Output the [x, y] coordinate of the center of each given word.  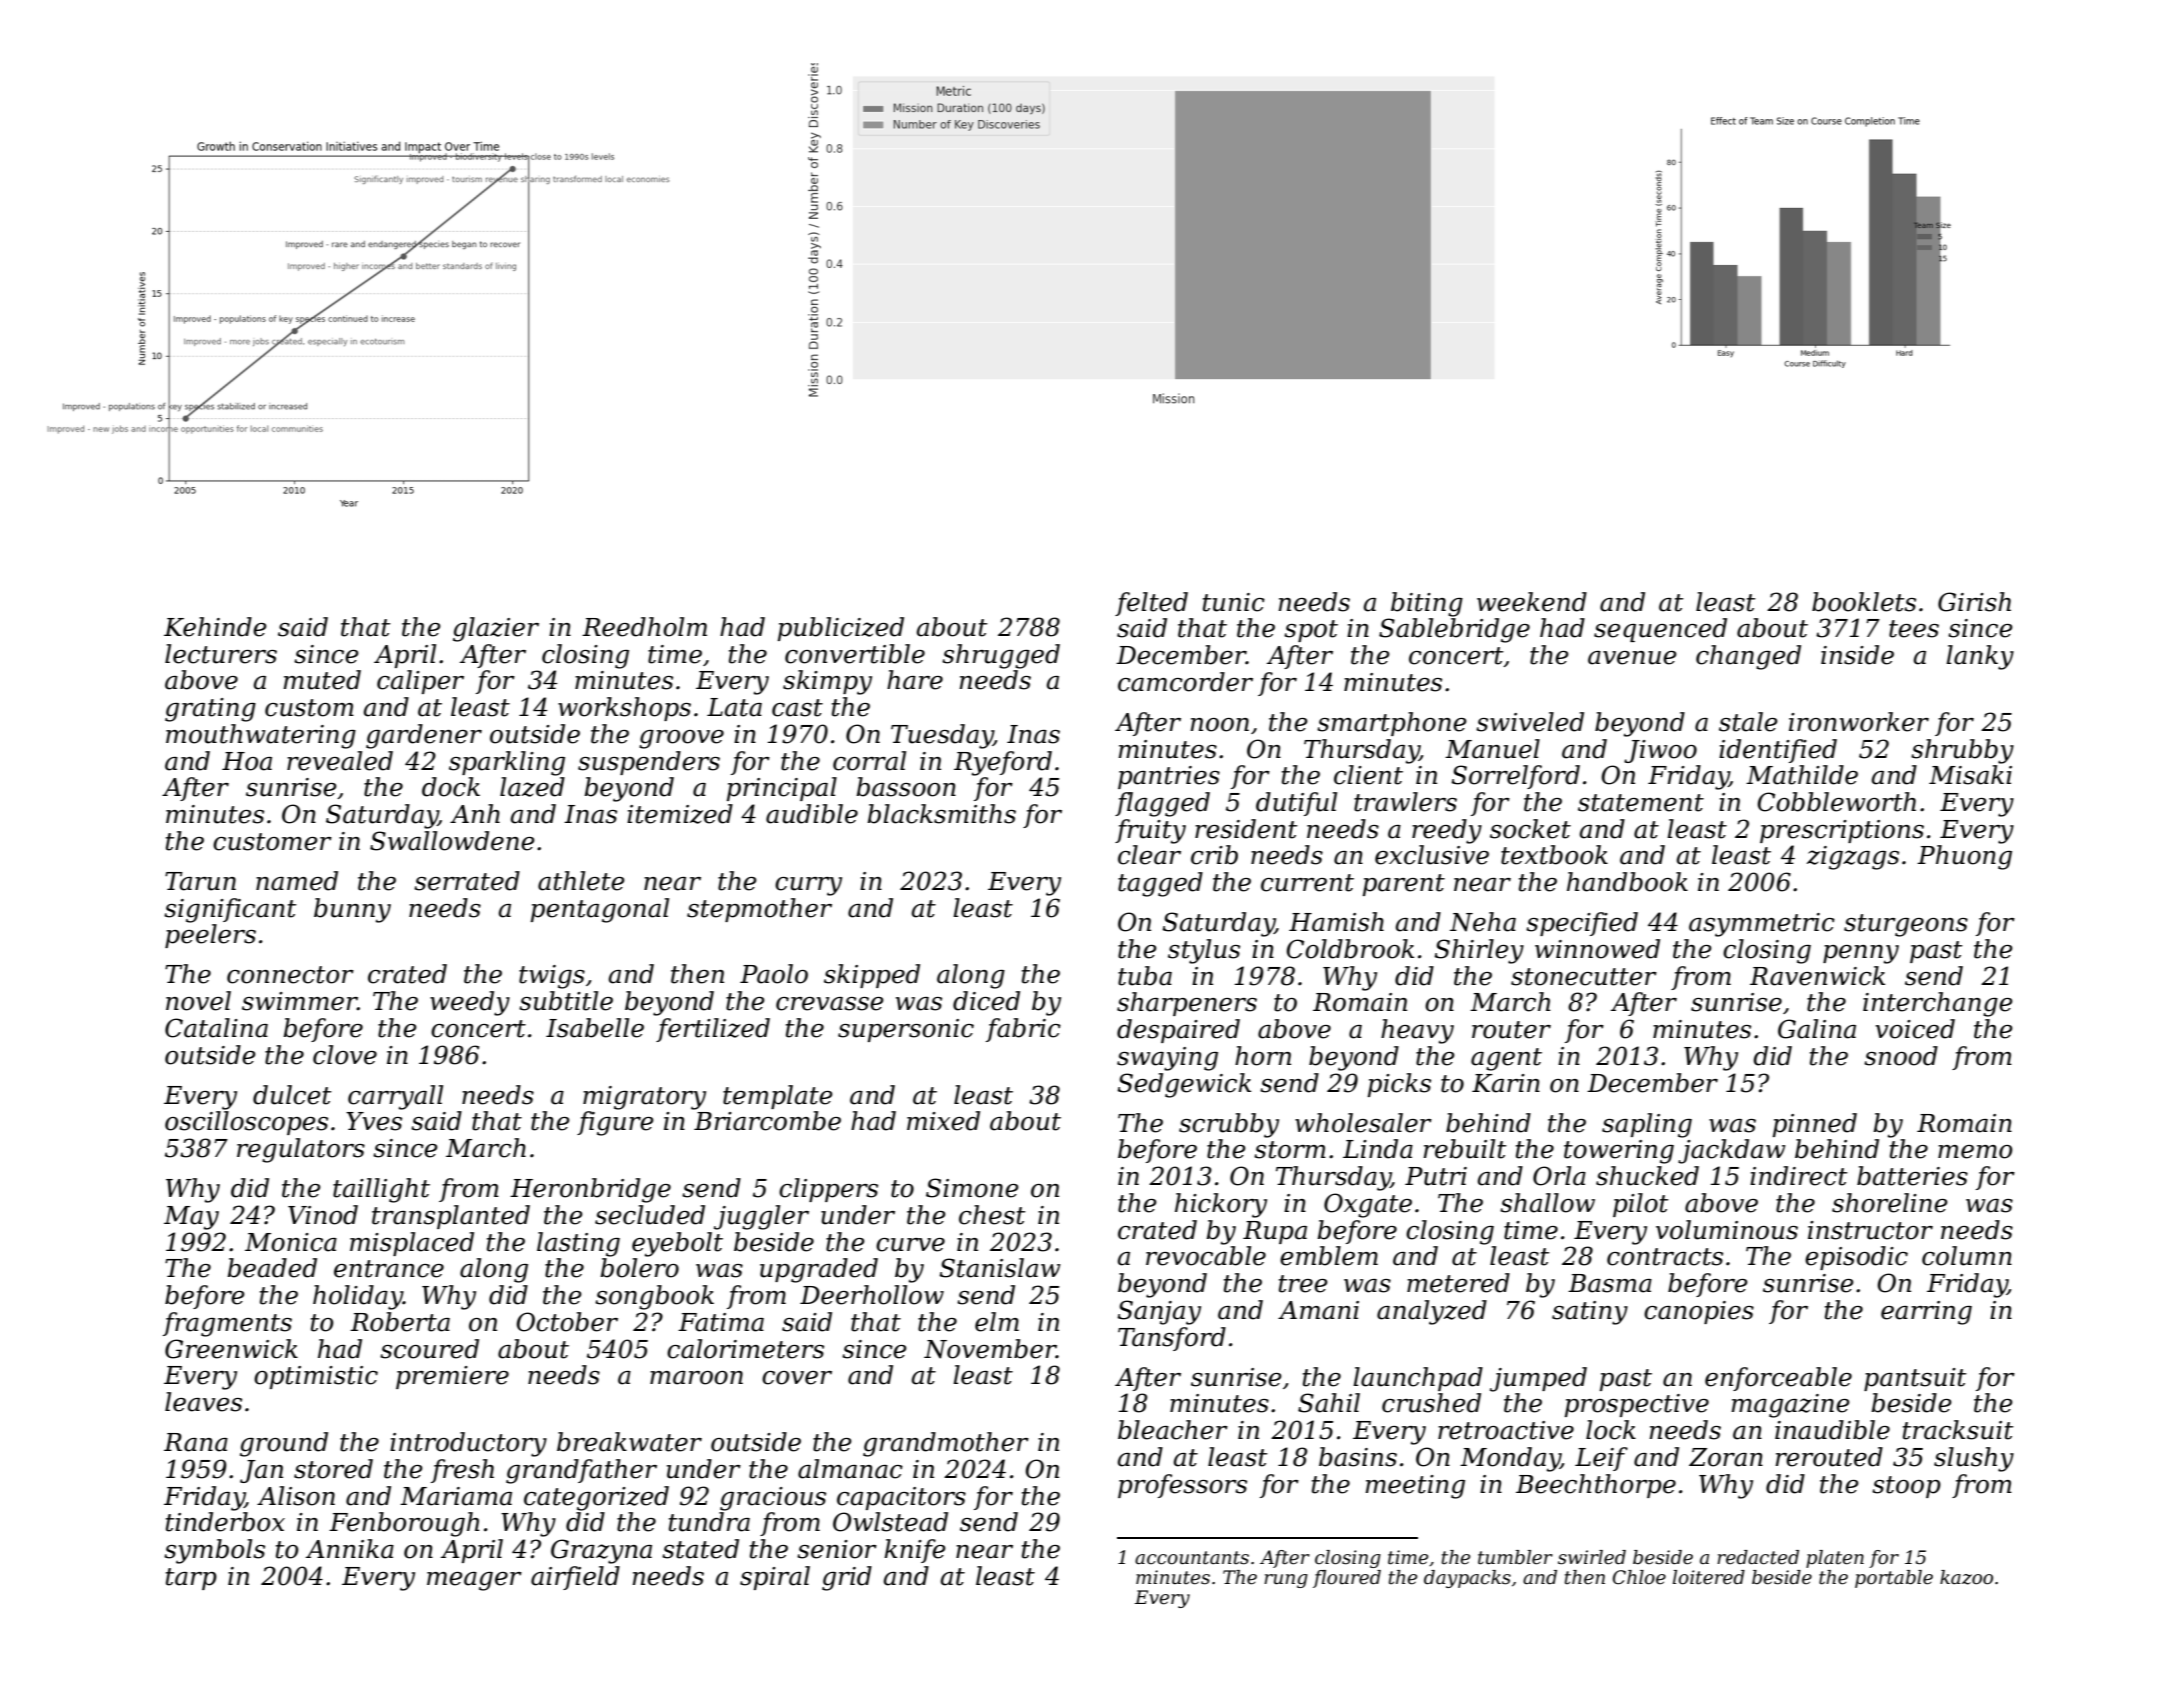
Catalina [216, 1028]
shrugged [1001, 656]
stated [700, 1549]
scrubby [1229, 1125]
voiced [1915, 1029]
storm [1290, 1150]
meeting [1415, 1487]
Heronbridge [590, 1190]
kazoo [1966, 1577]
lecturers [221, 654]
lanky [1980, 657]
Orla [1559, 1176]
